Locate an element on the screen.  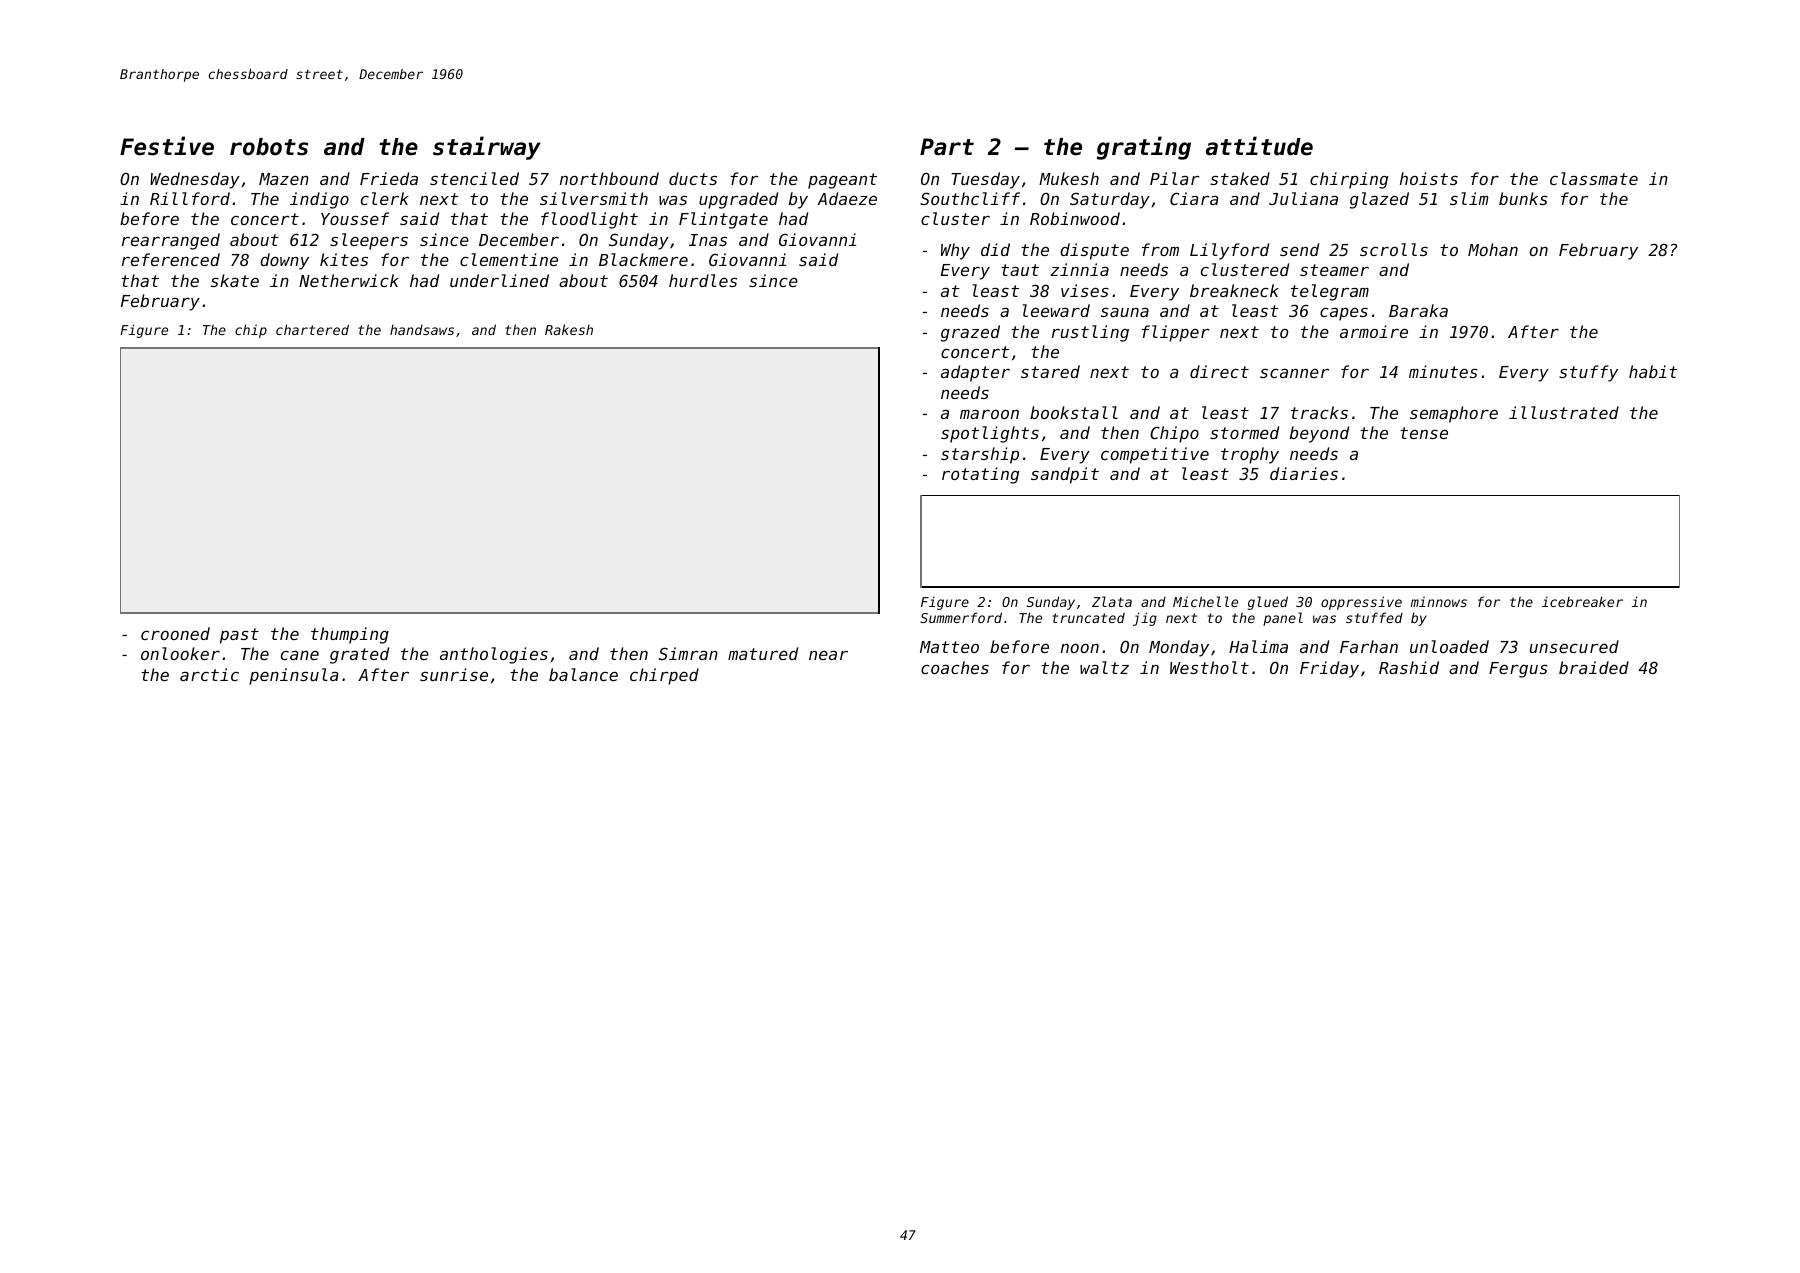
arctic is located at coordinates (209, 674).
